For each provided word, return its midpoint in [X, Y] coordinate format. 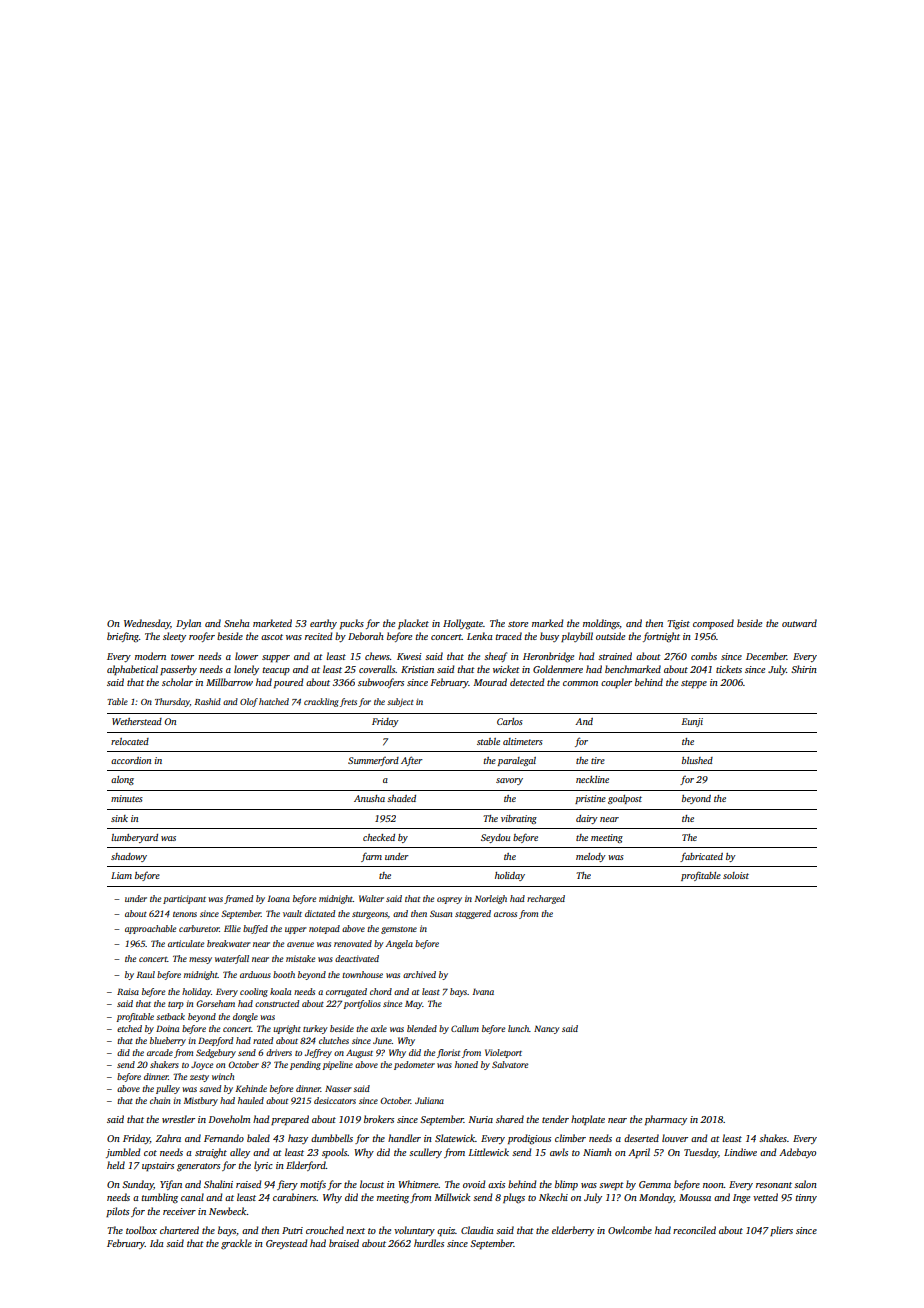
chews [377, 656]
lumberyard [134, 838]
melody [591, 857]
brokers [379, 1119]
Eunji [692, 722]
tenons [185, 914]
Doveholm [229, 1119]
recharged [546, 899]
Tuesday [701, 1153]
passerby [178, 670]
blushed [697, 760]
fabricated [701, 857]
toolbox [141, 1230]
